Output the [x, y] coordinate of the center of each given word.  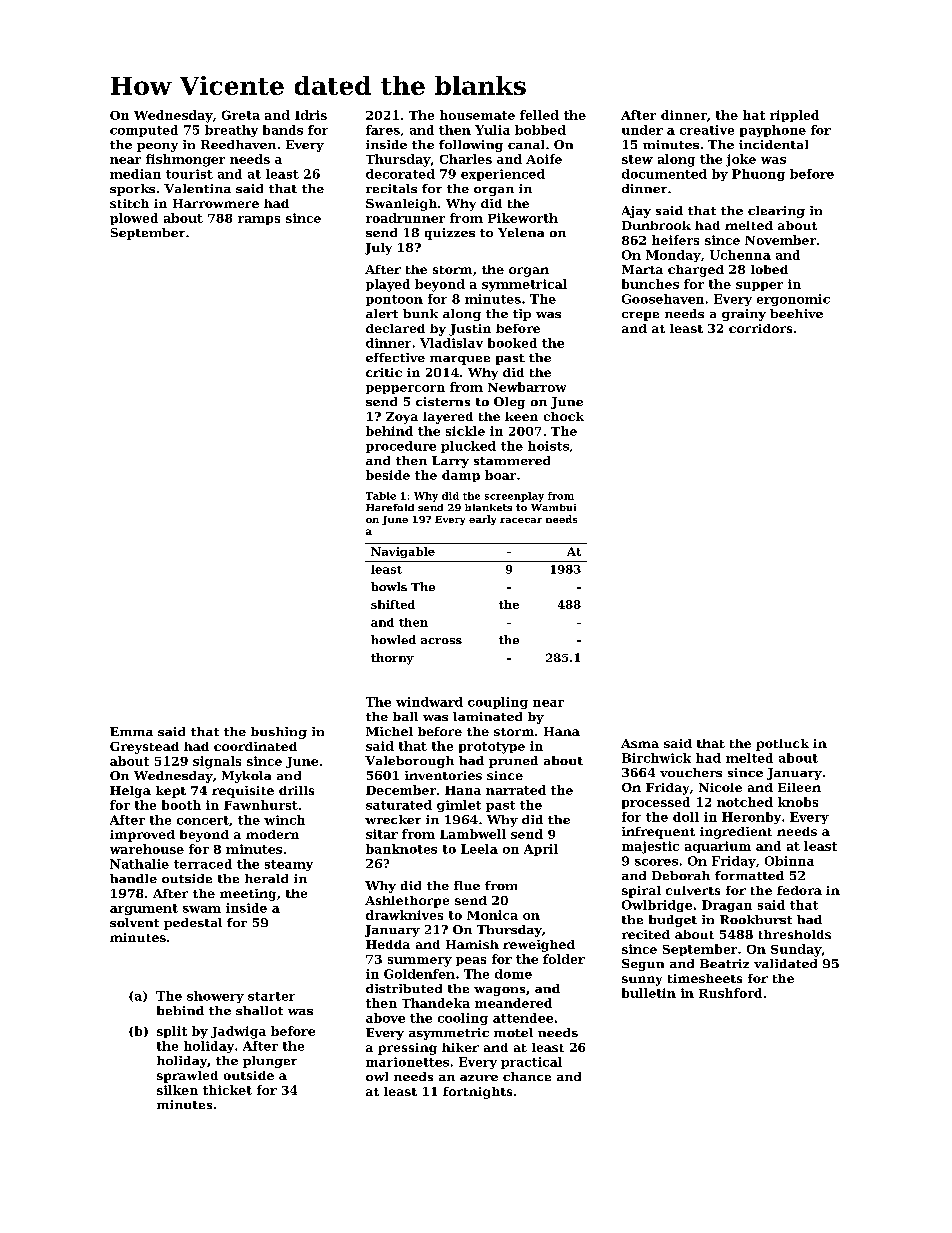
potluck [782, 745]
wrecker [393, 819]
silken [177, 1090]
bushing [279, 733]
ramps [259, 220]
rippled [794, 116]
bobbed [540, 130]
